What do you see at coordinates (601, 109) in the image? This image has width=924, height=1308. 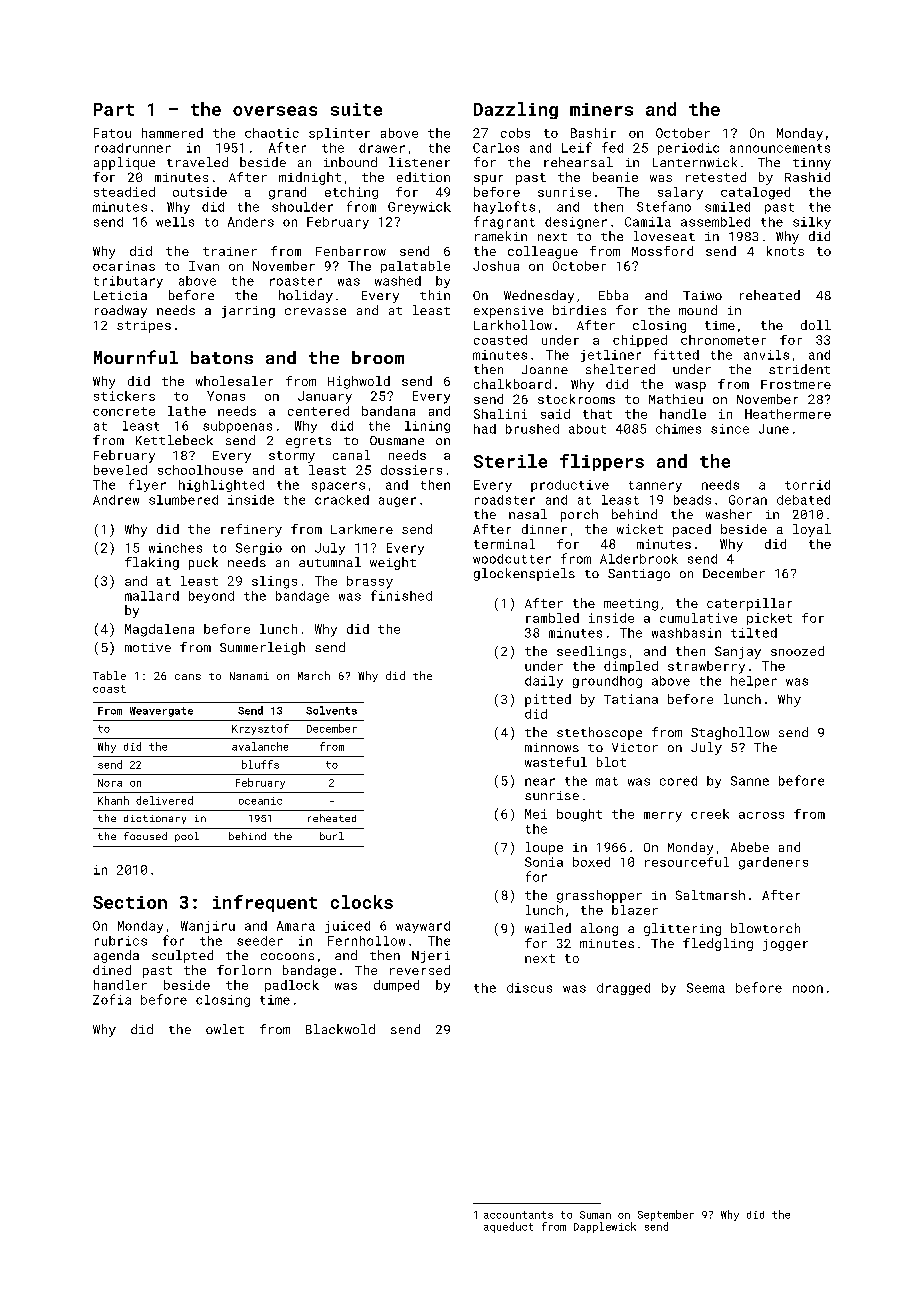 I see `miners` at bounding box center [601, 109].
